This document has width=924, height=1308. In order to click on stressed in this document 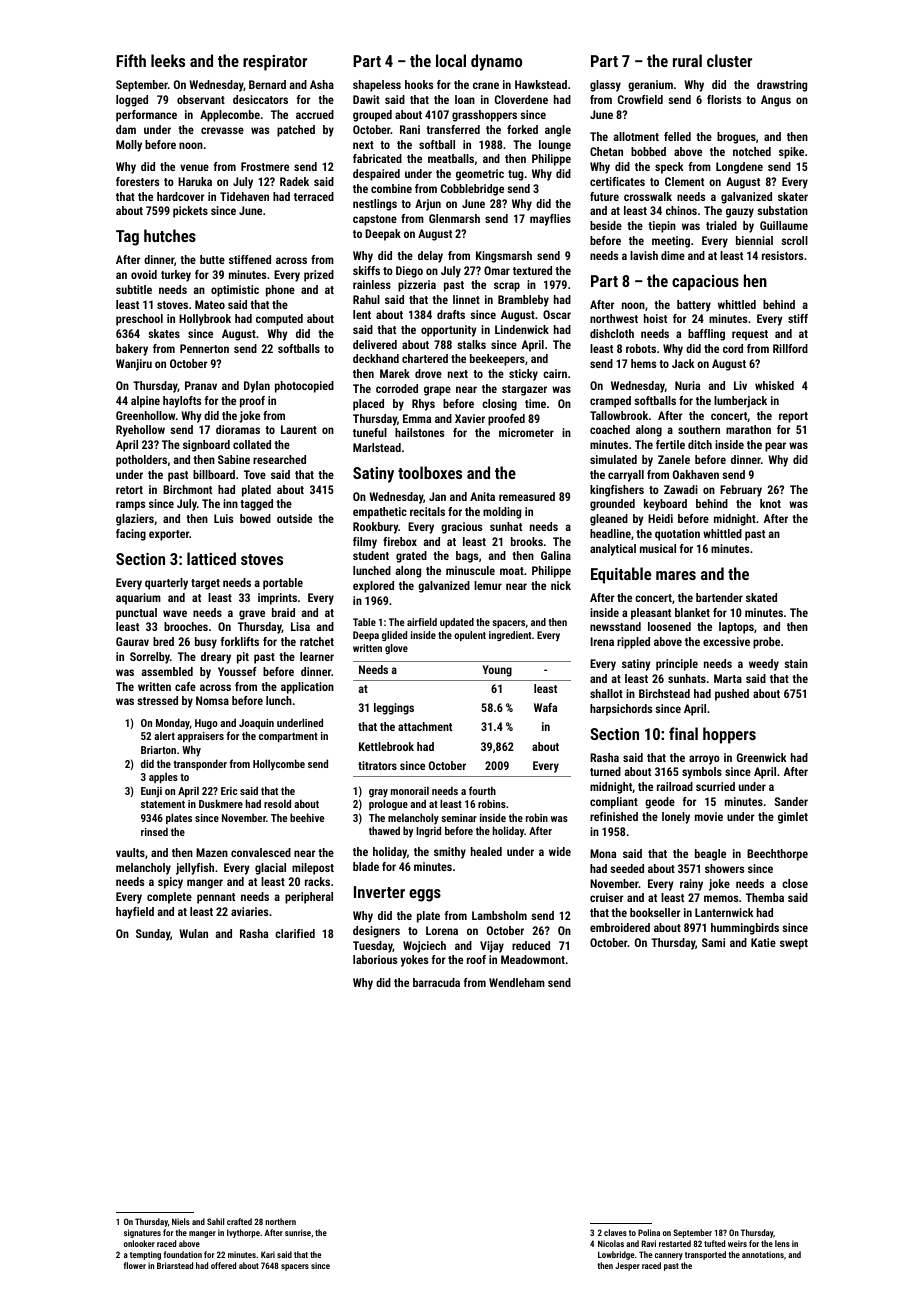, I will do `click(157, 700)`.
